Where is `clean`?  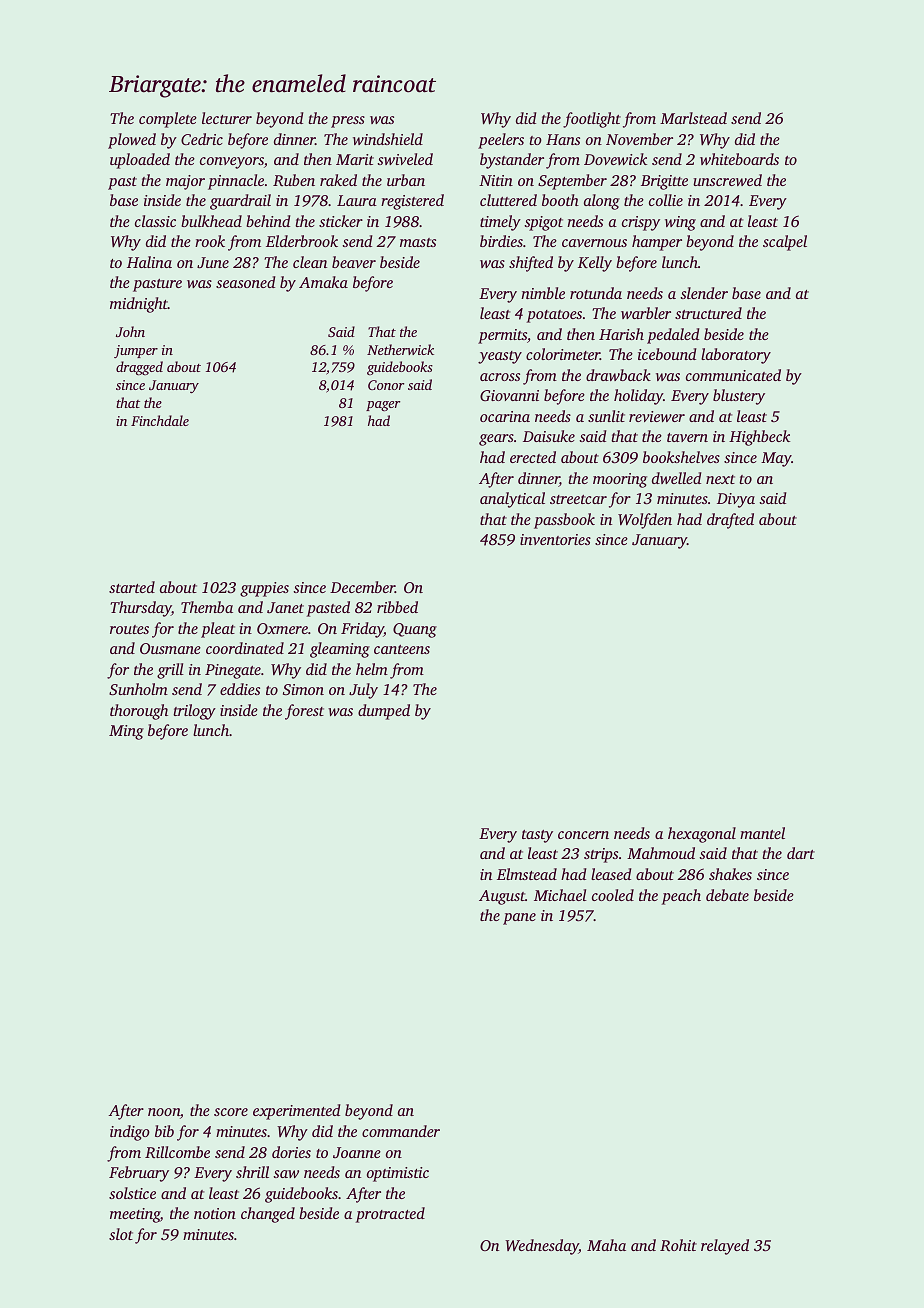 clean is located at coordinates (310, 262).
